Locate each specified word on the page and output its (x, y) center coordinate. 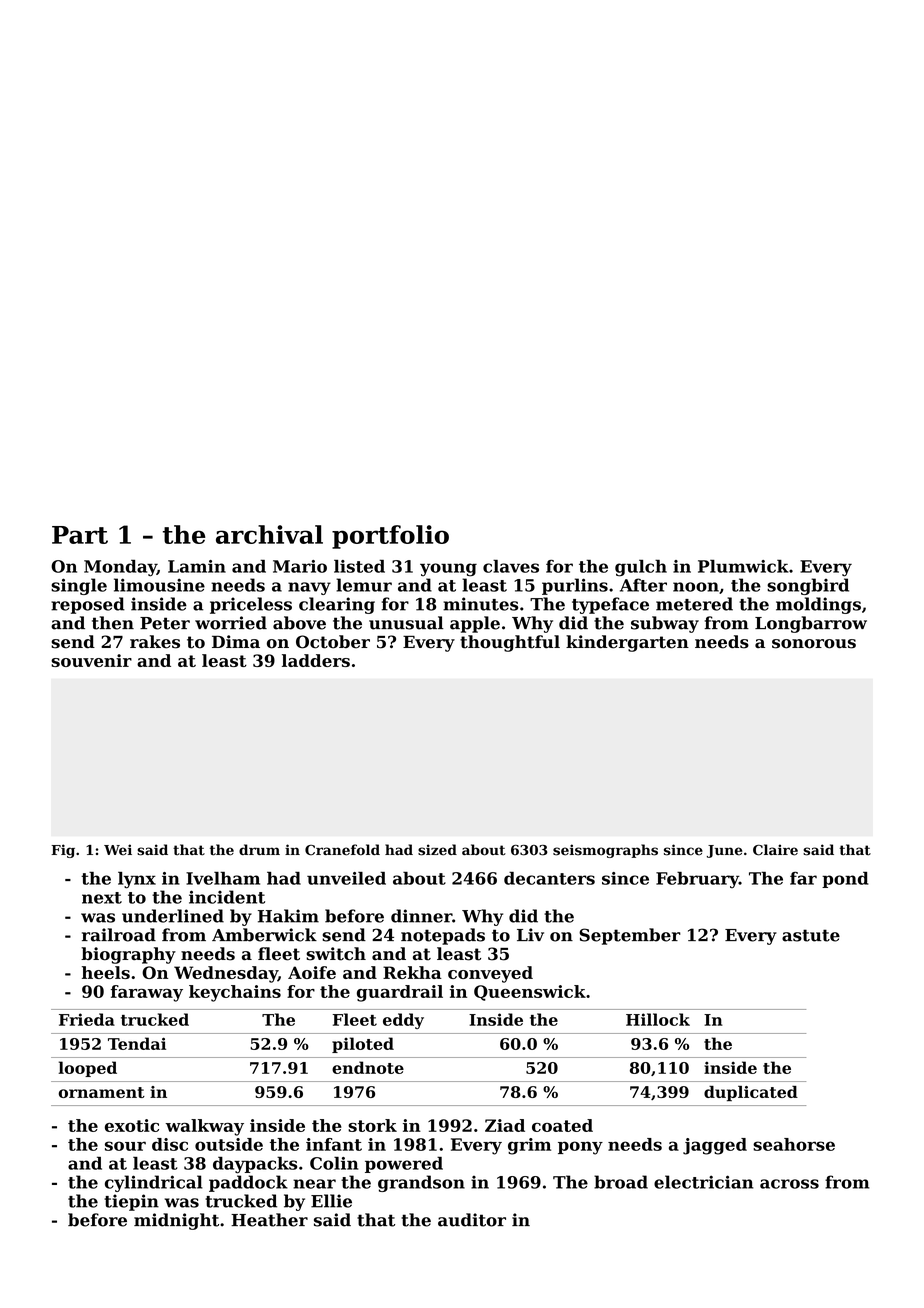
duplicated (751, 1094)
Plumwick (743, 566)
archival (269, 534)
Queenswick (530, 993)
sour (125, 1146)
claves (511, 566)
